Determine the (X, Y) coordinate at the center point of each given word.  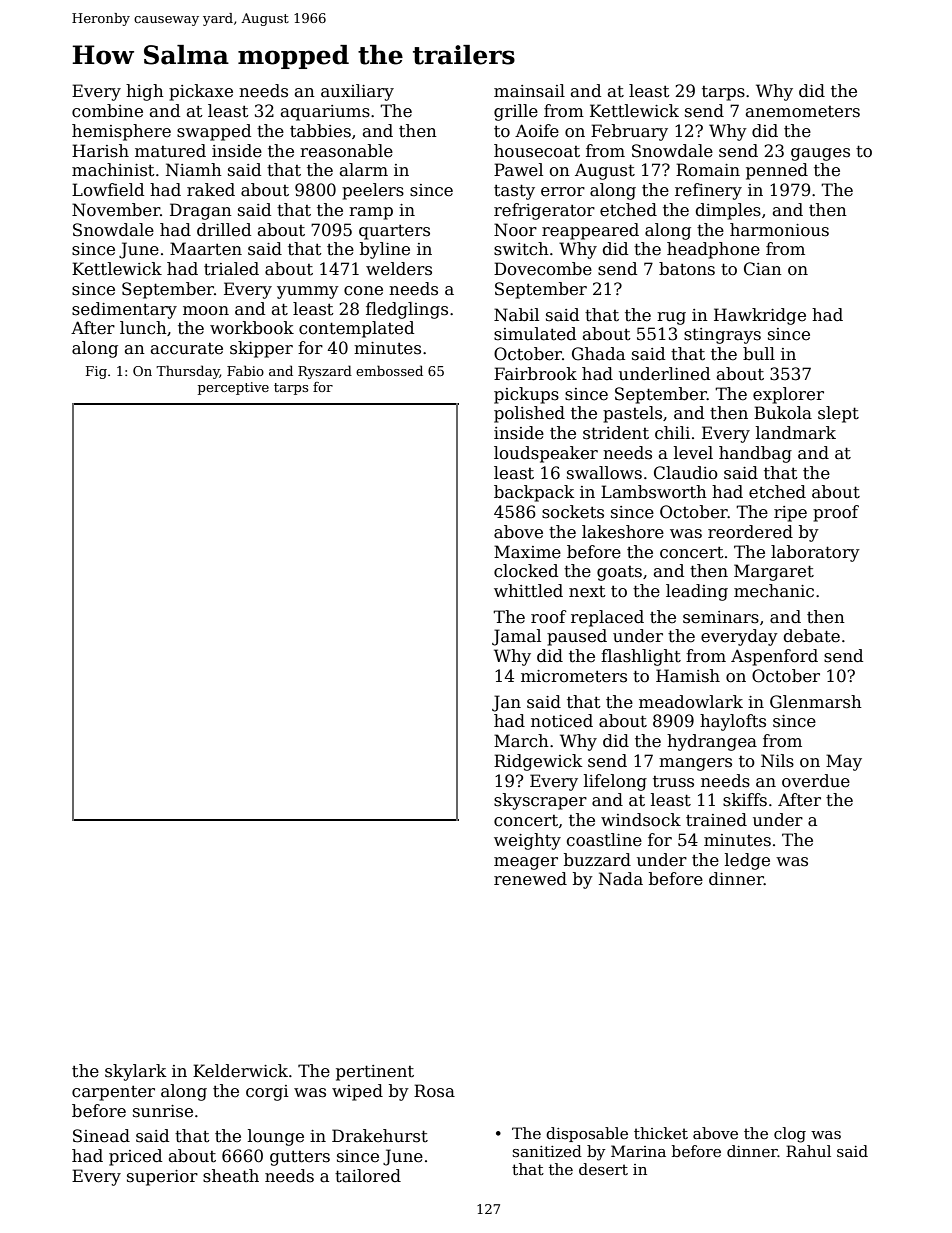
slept (838, 414)
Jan (506, 703)
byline (385, 250)
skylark (135, 1072)
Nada (621, 879)
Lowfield (108, 190)
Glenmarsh (816, 702)
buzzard (597, 860)
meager (526, 863)
